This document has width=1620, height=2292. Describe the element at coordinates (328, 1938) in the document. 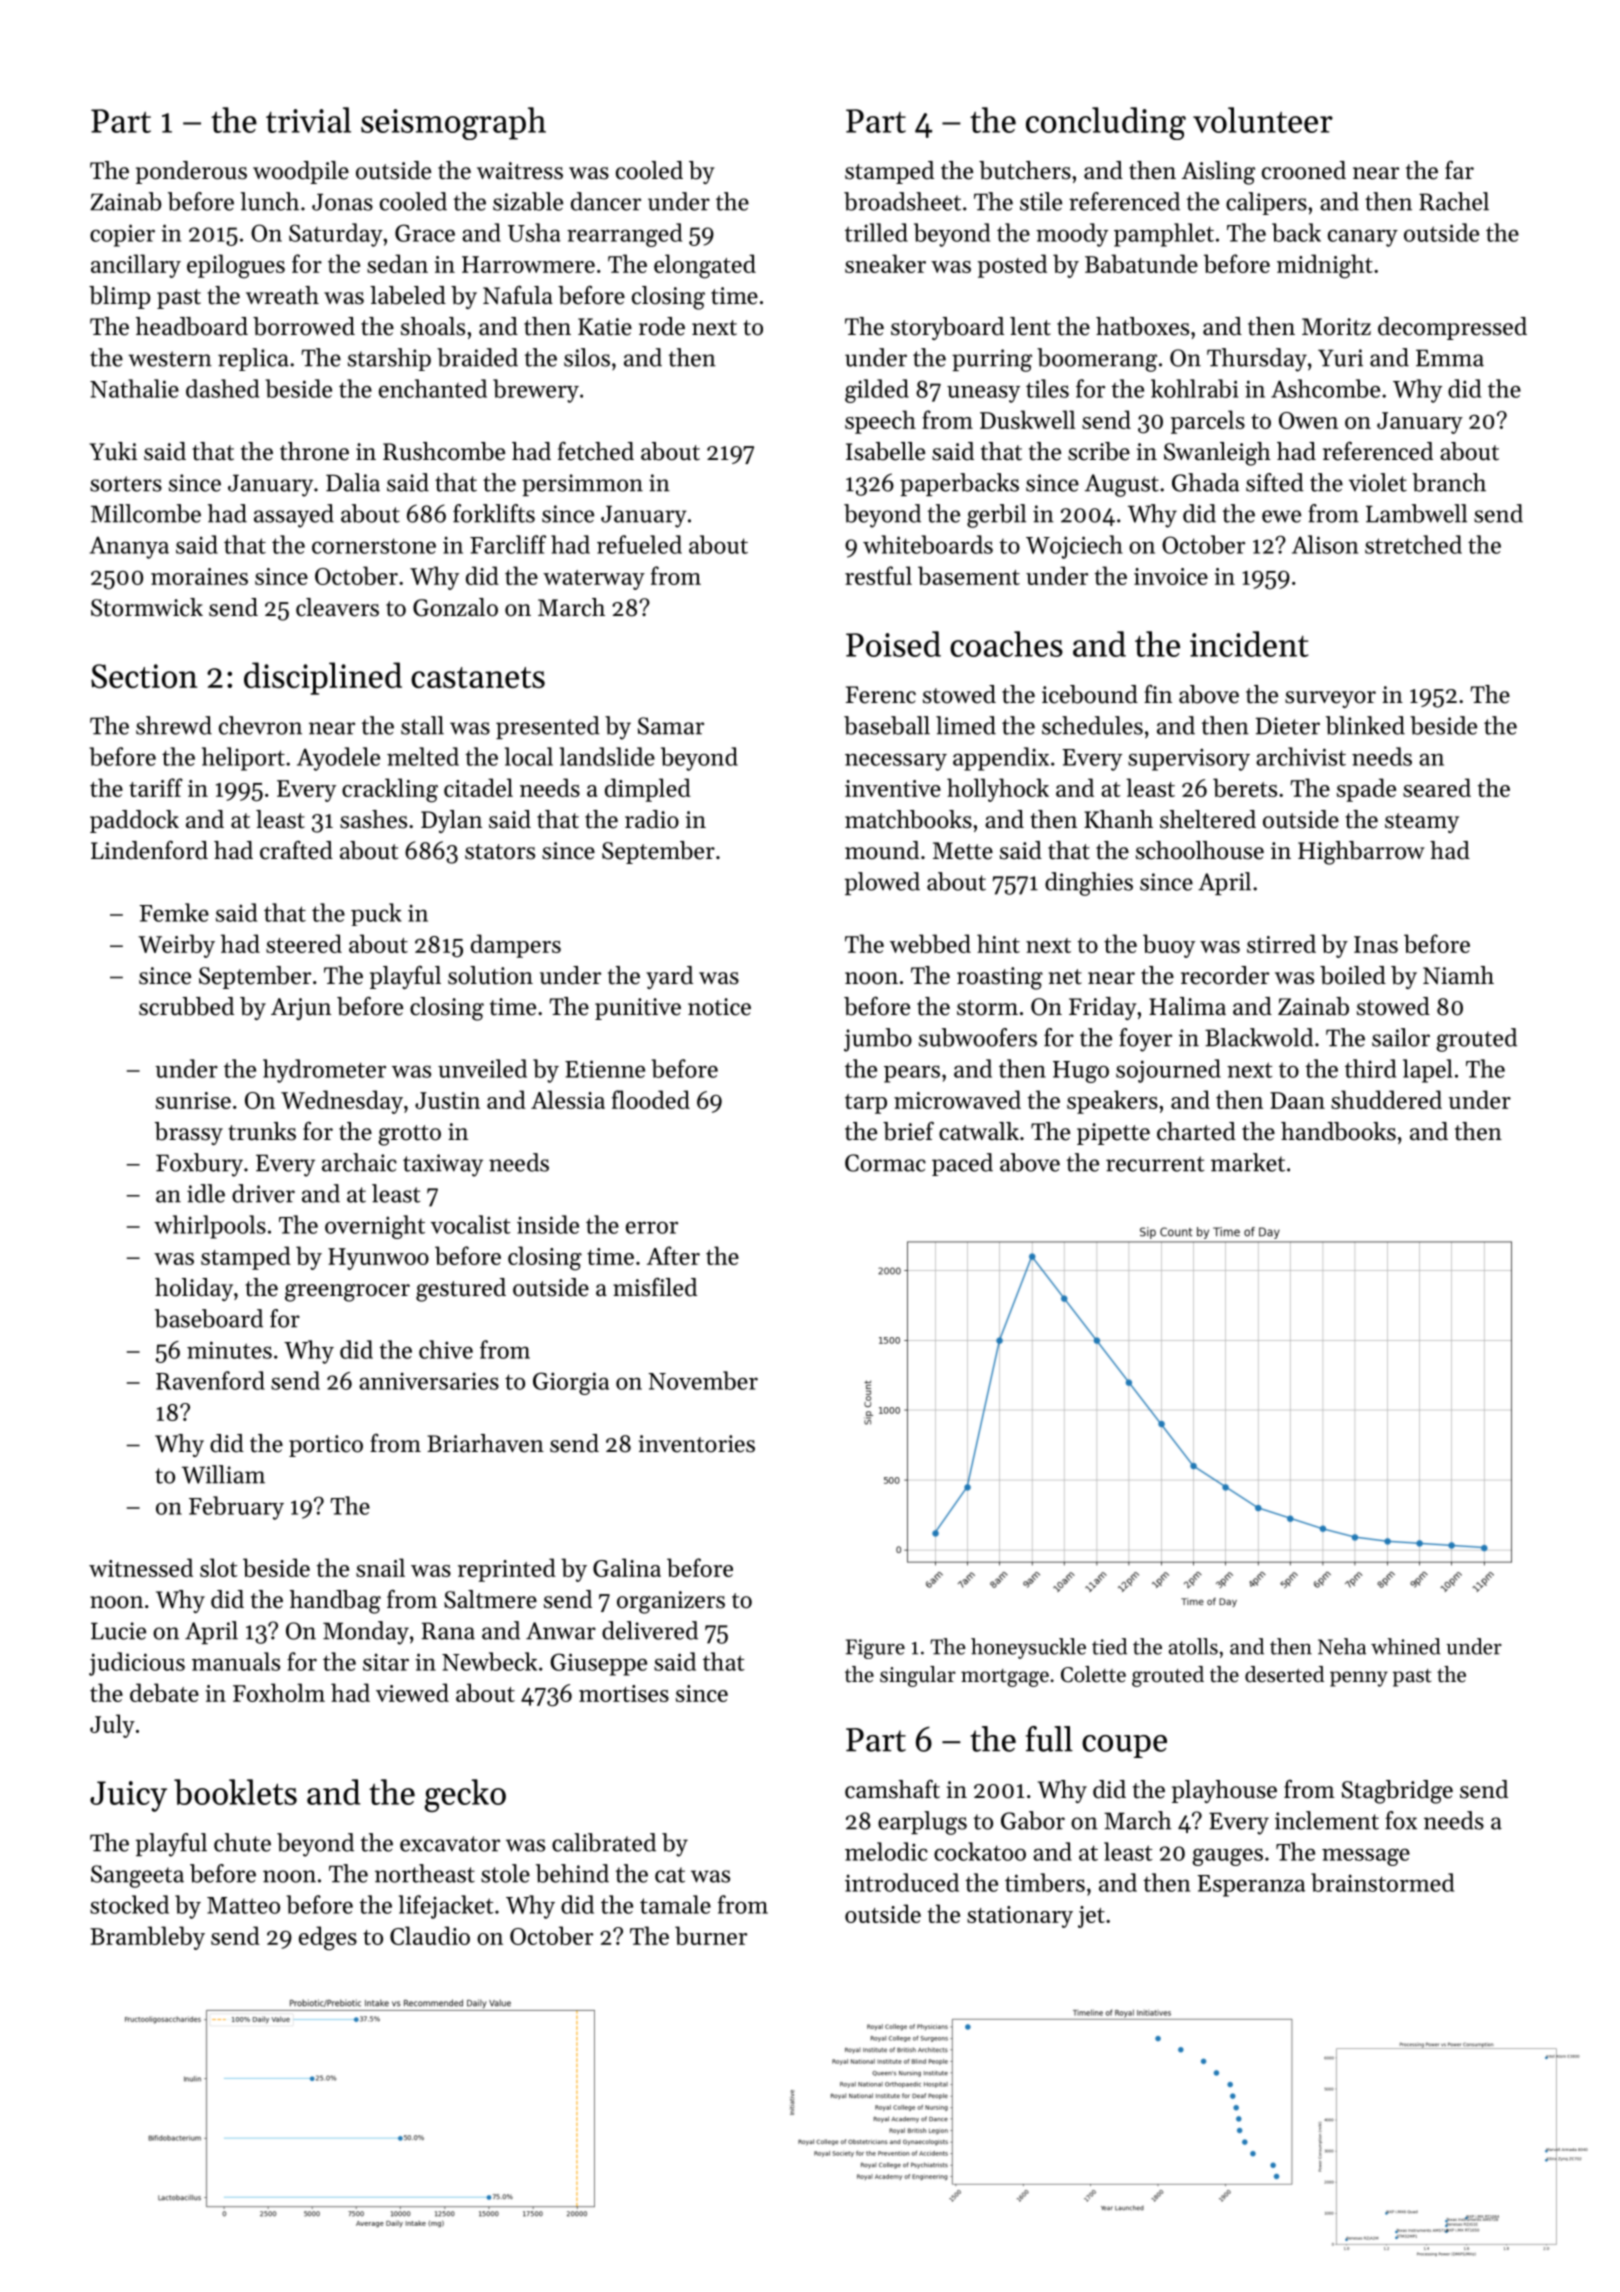

I see `edges` at that location.
